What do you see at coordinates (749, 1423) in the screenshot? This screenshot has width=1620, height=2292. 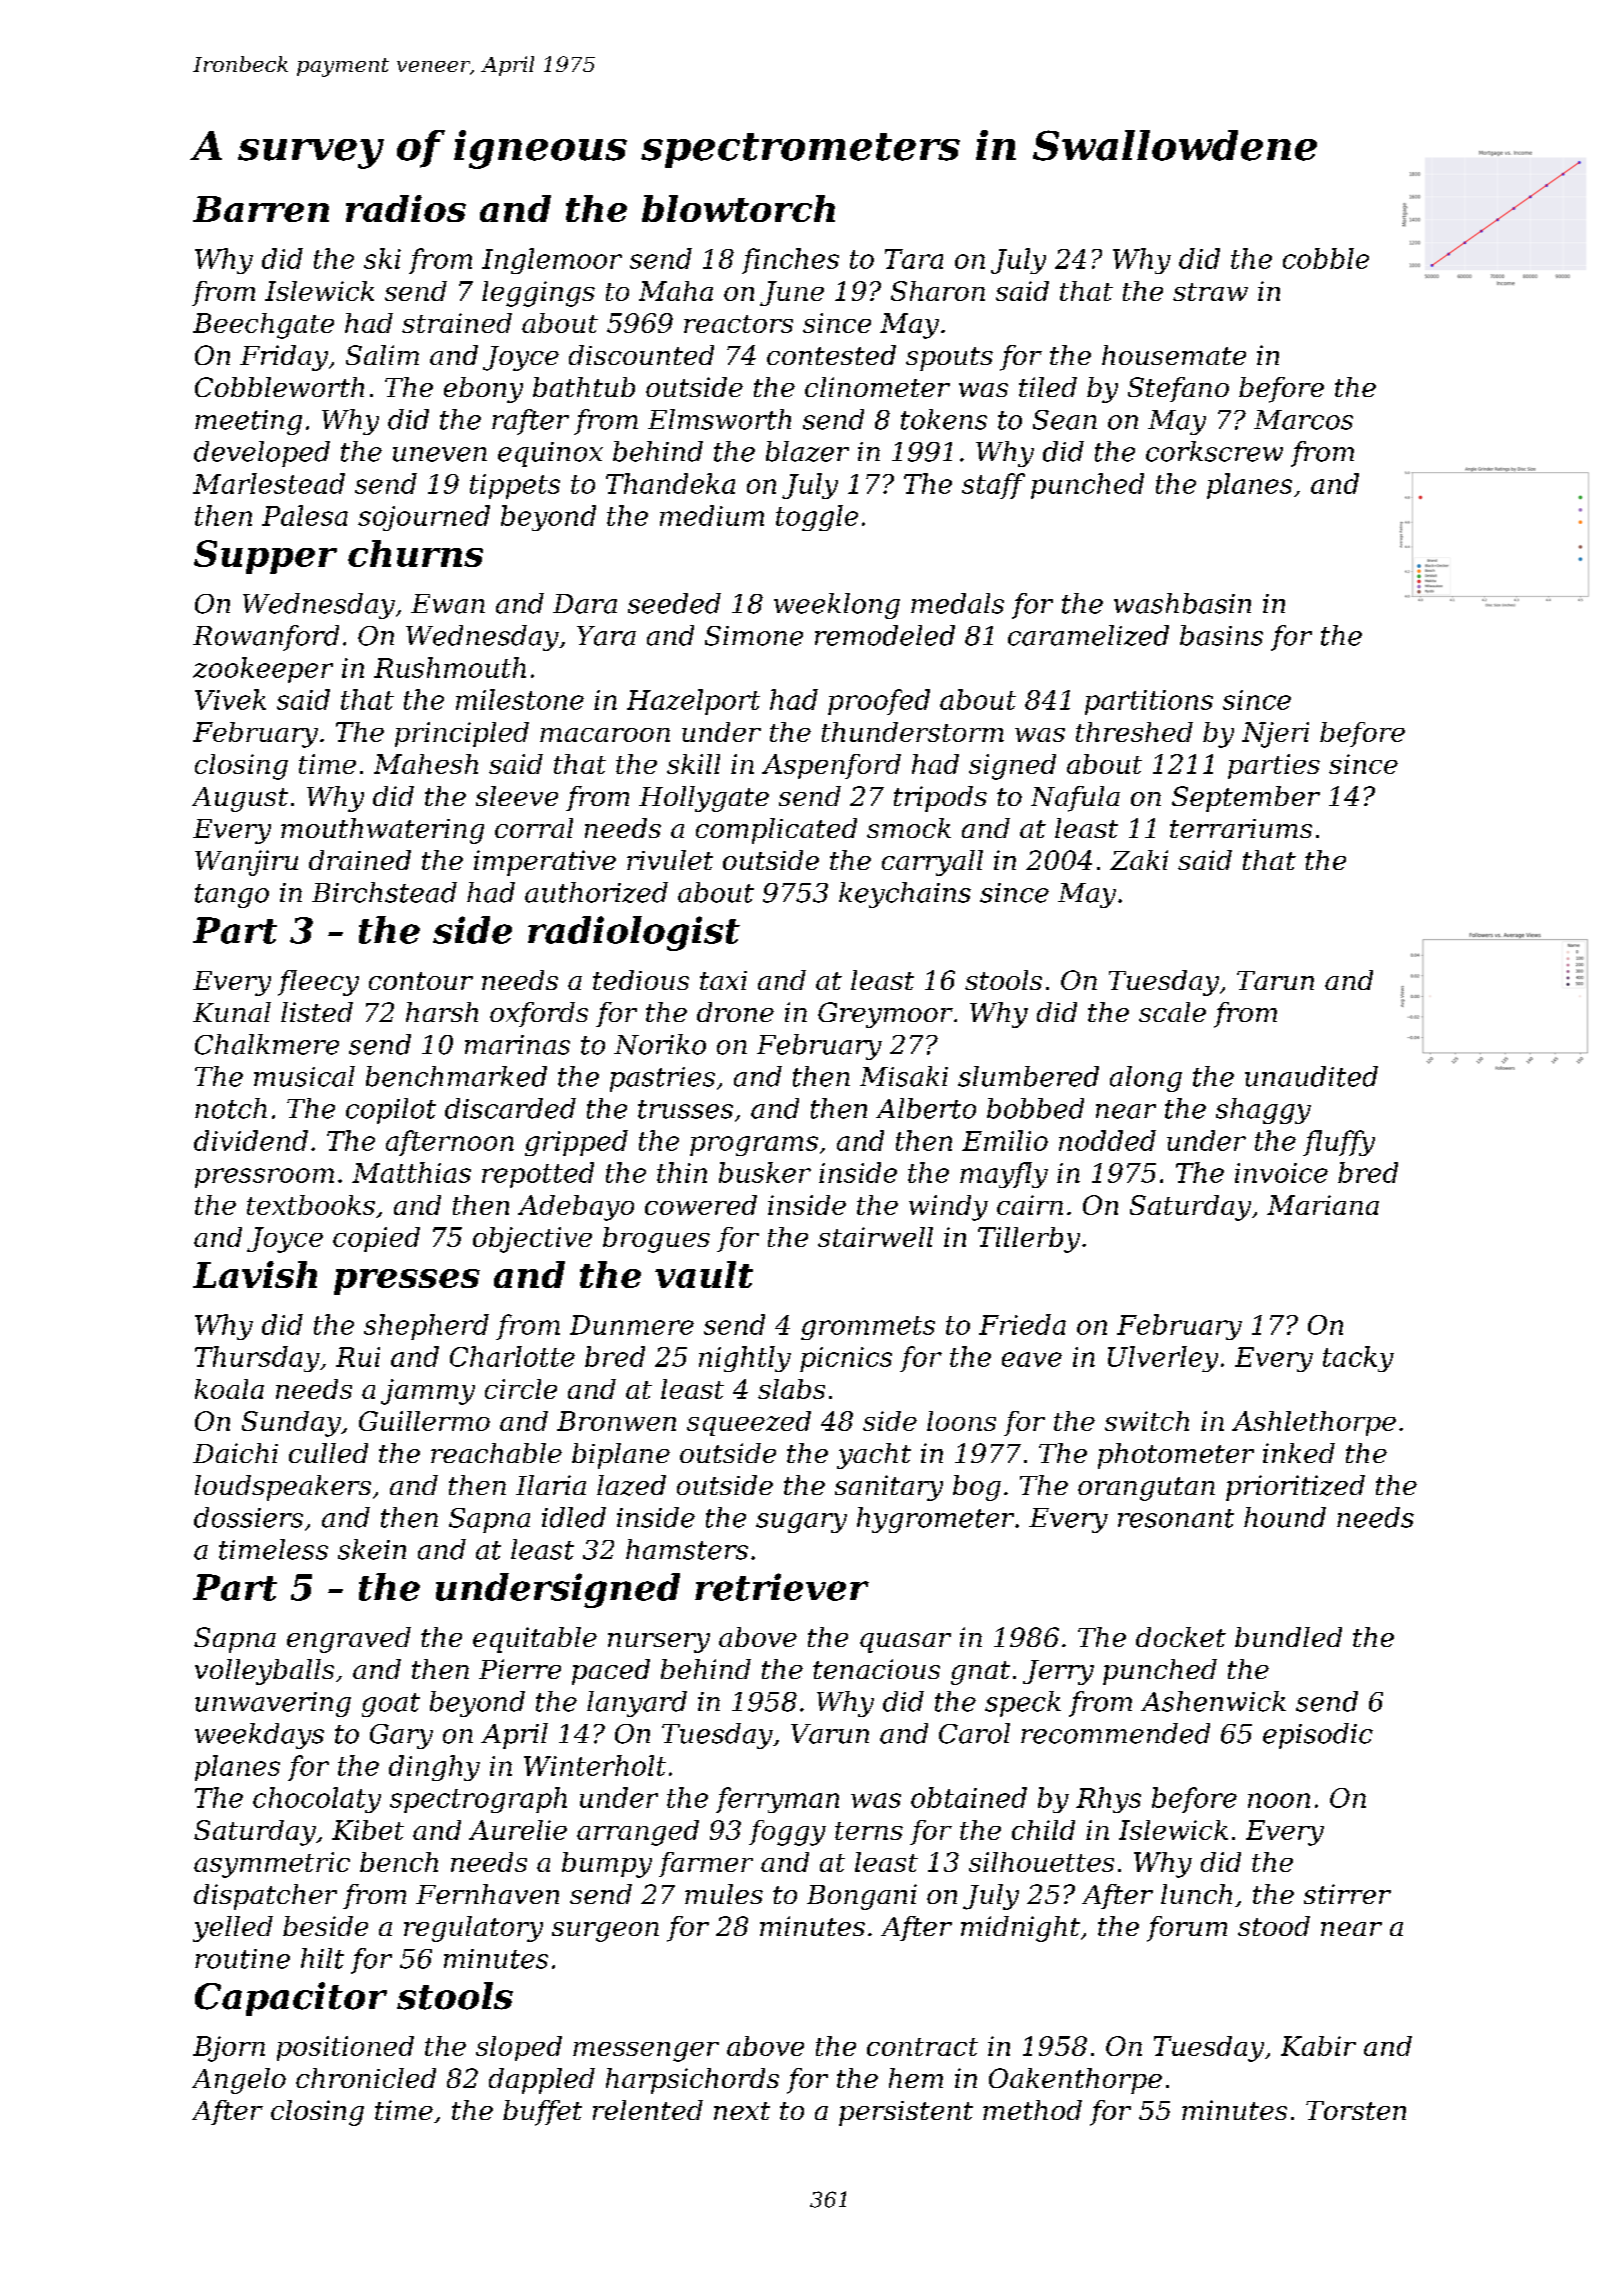 I see `squeezed` at bounding box center [749, 1423].
